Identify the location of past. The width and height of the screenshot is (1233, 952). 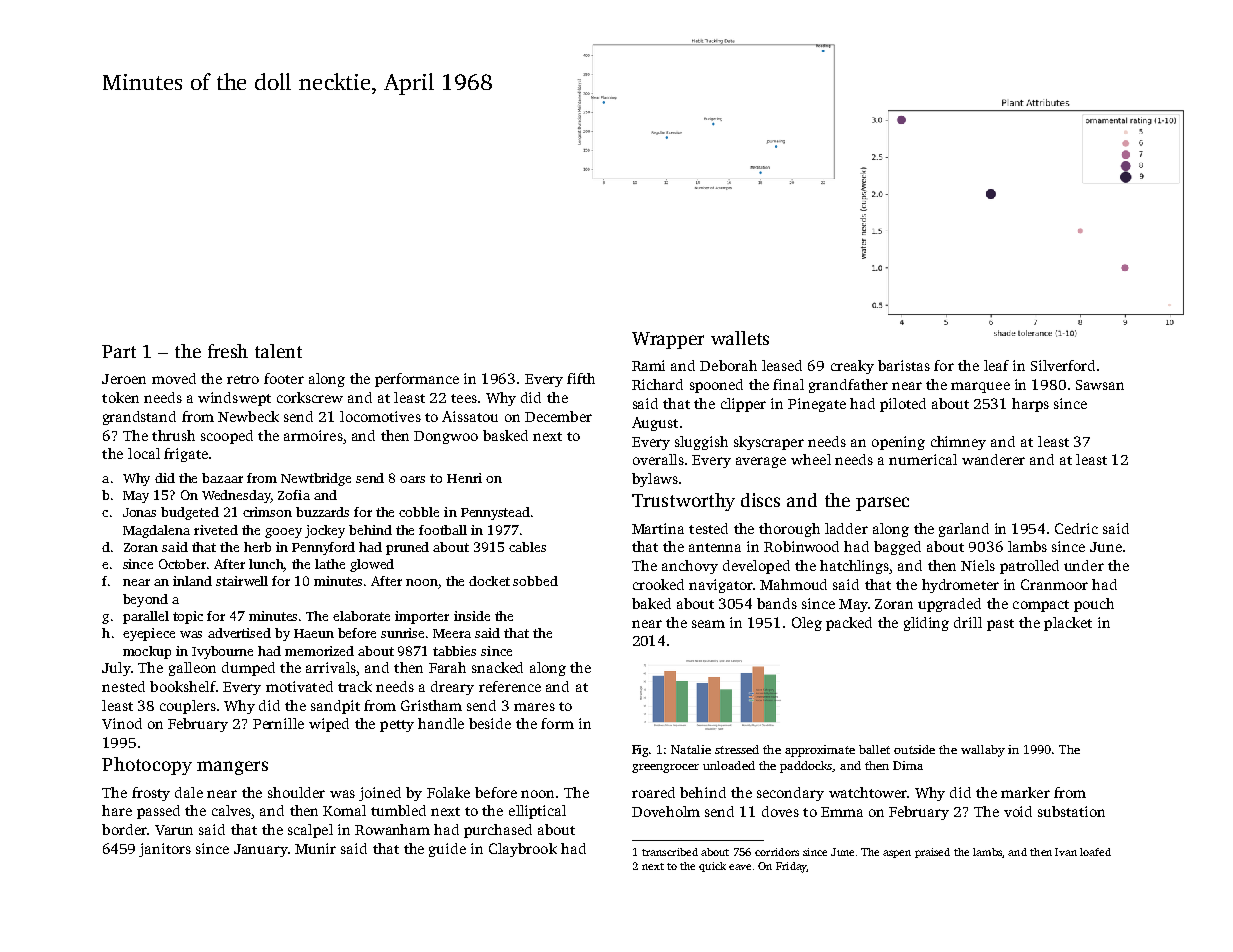
(1000, 625).
